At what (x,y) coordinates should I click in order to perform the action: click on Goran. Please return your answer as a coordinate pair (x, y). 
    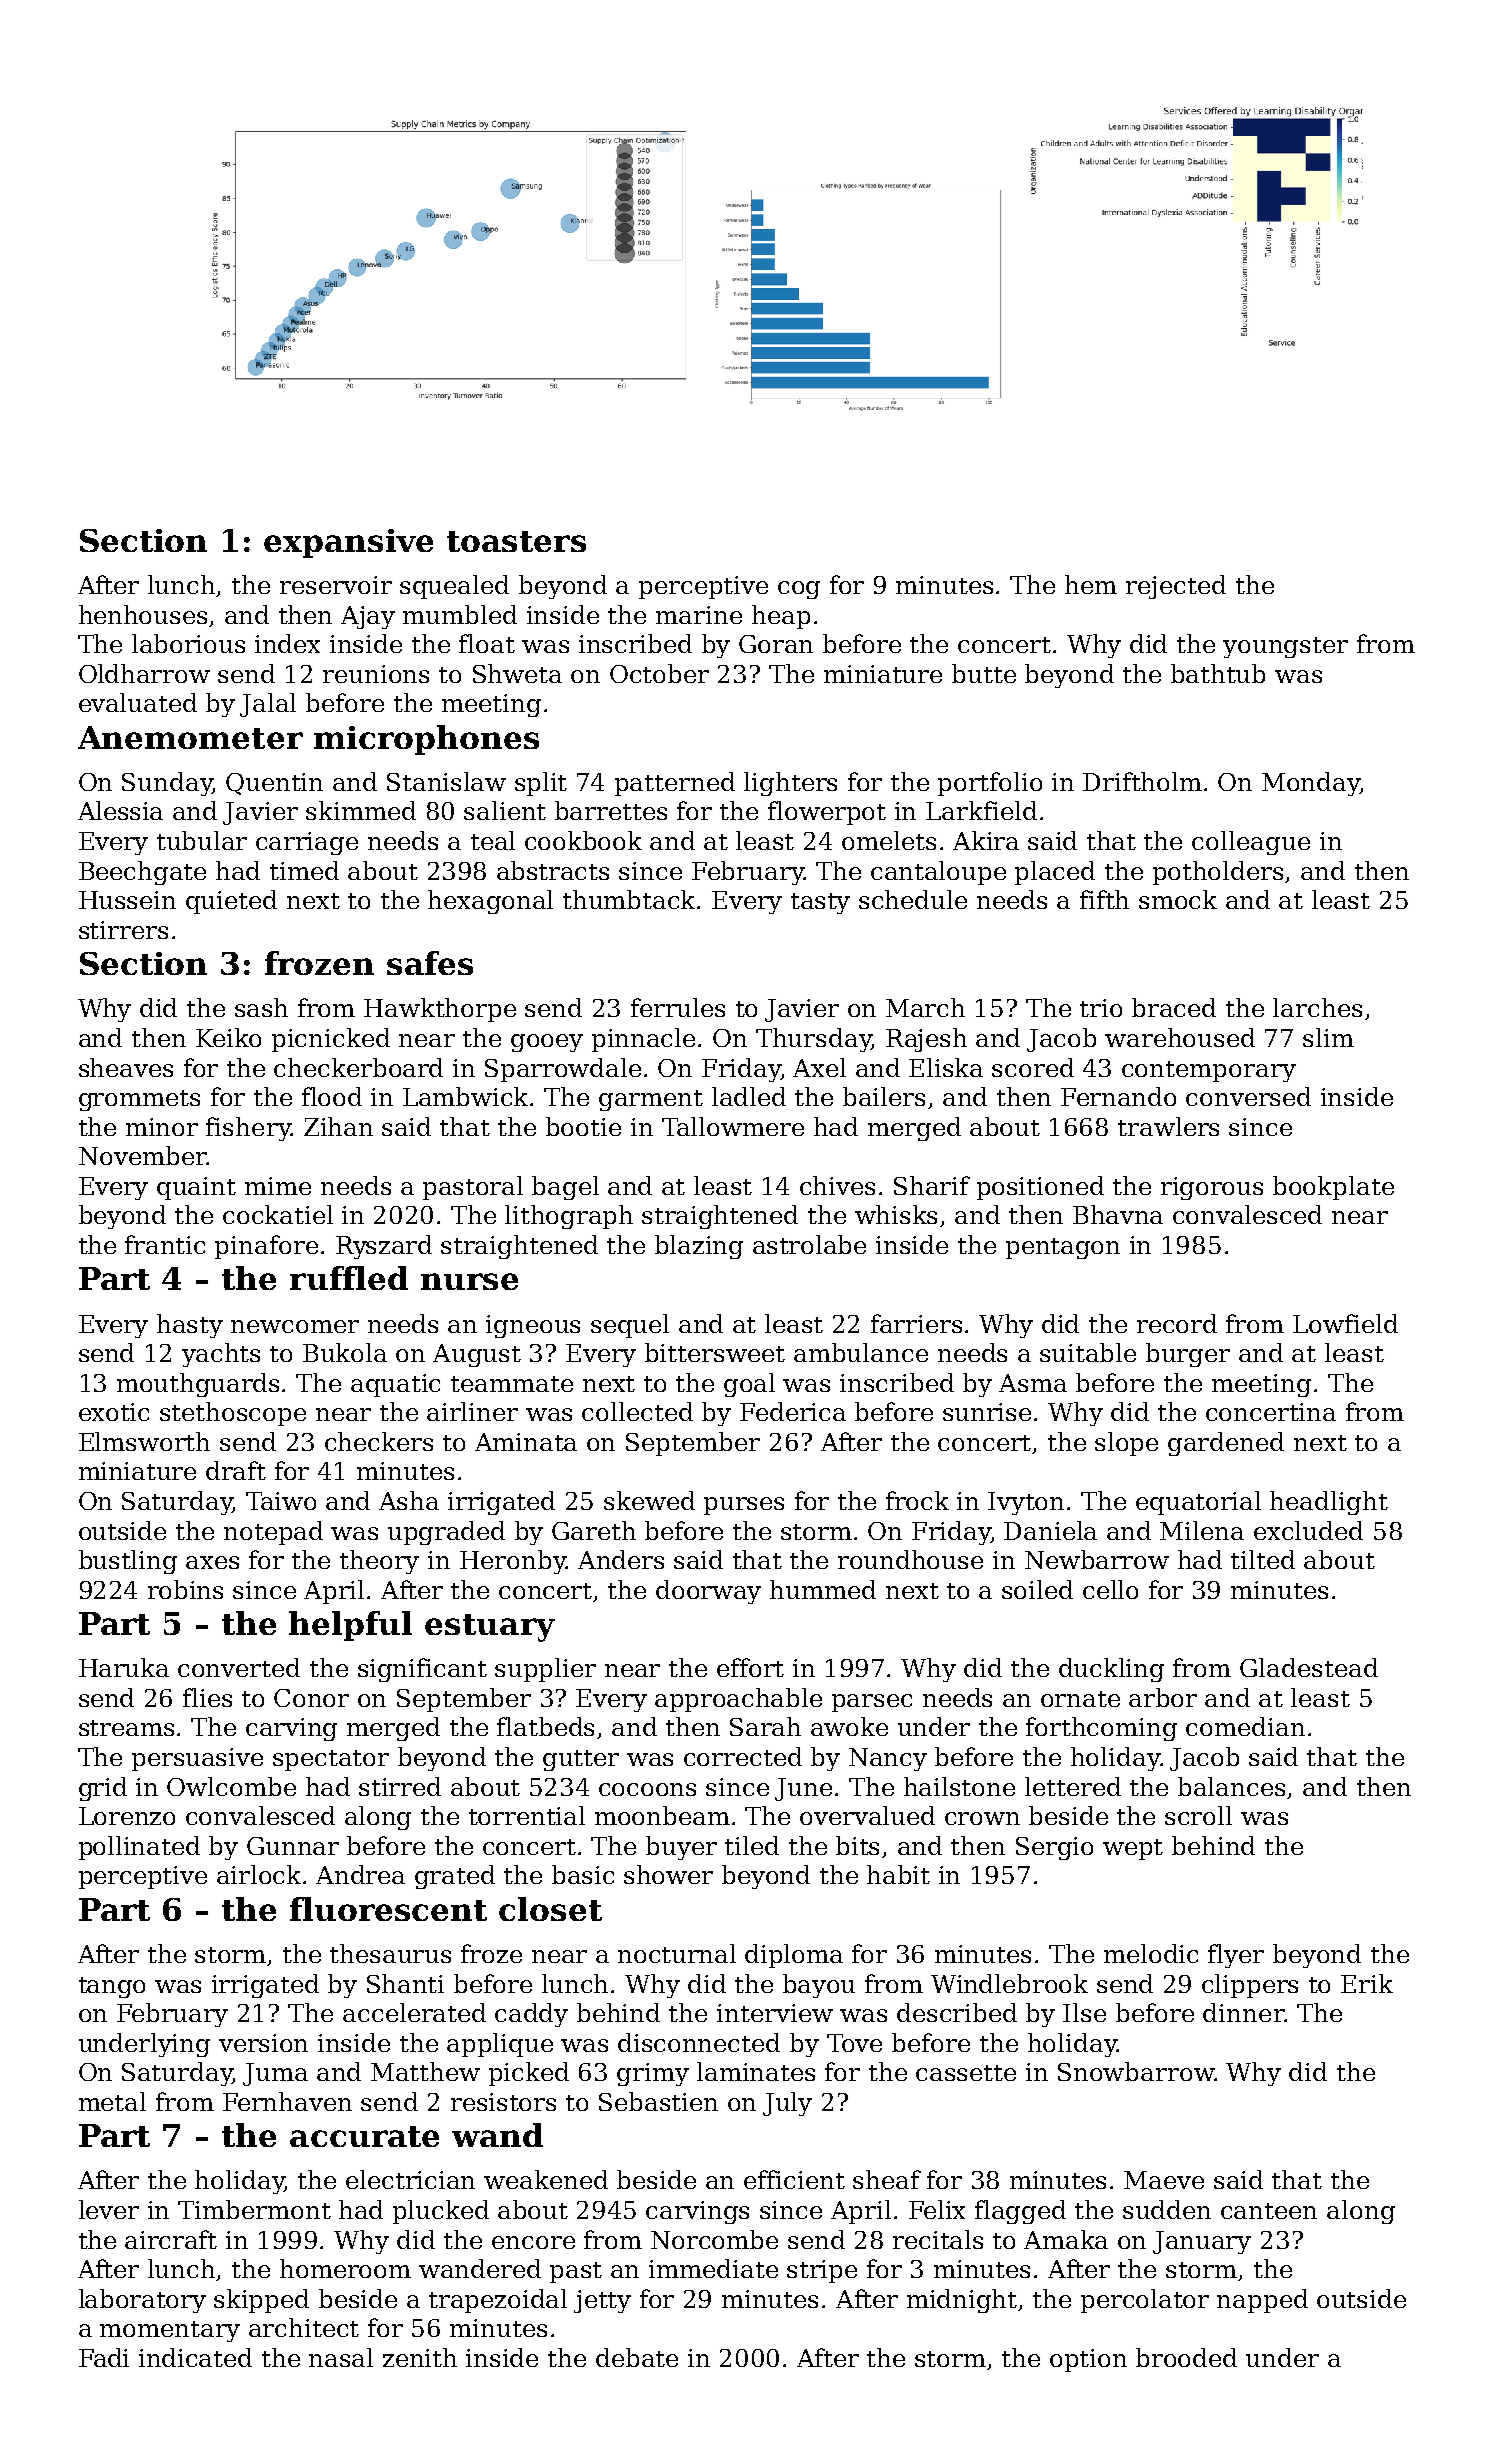
    Looking at the image, I should click on (776, 644).
